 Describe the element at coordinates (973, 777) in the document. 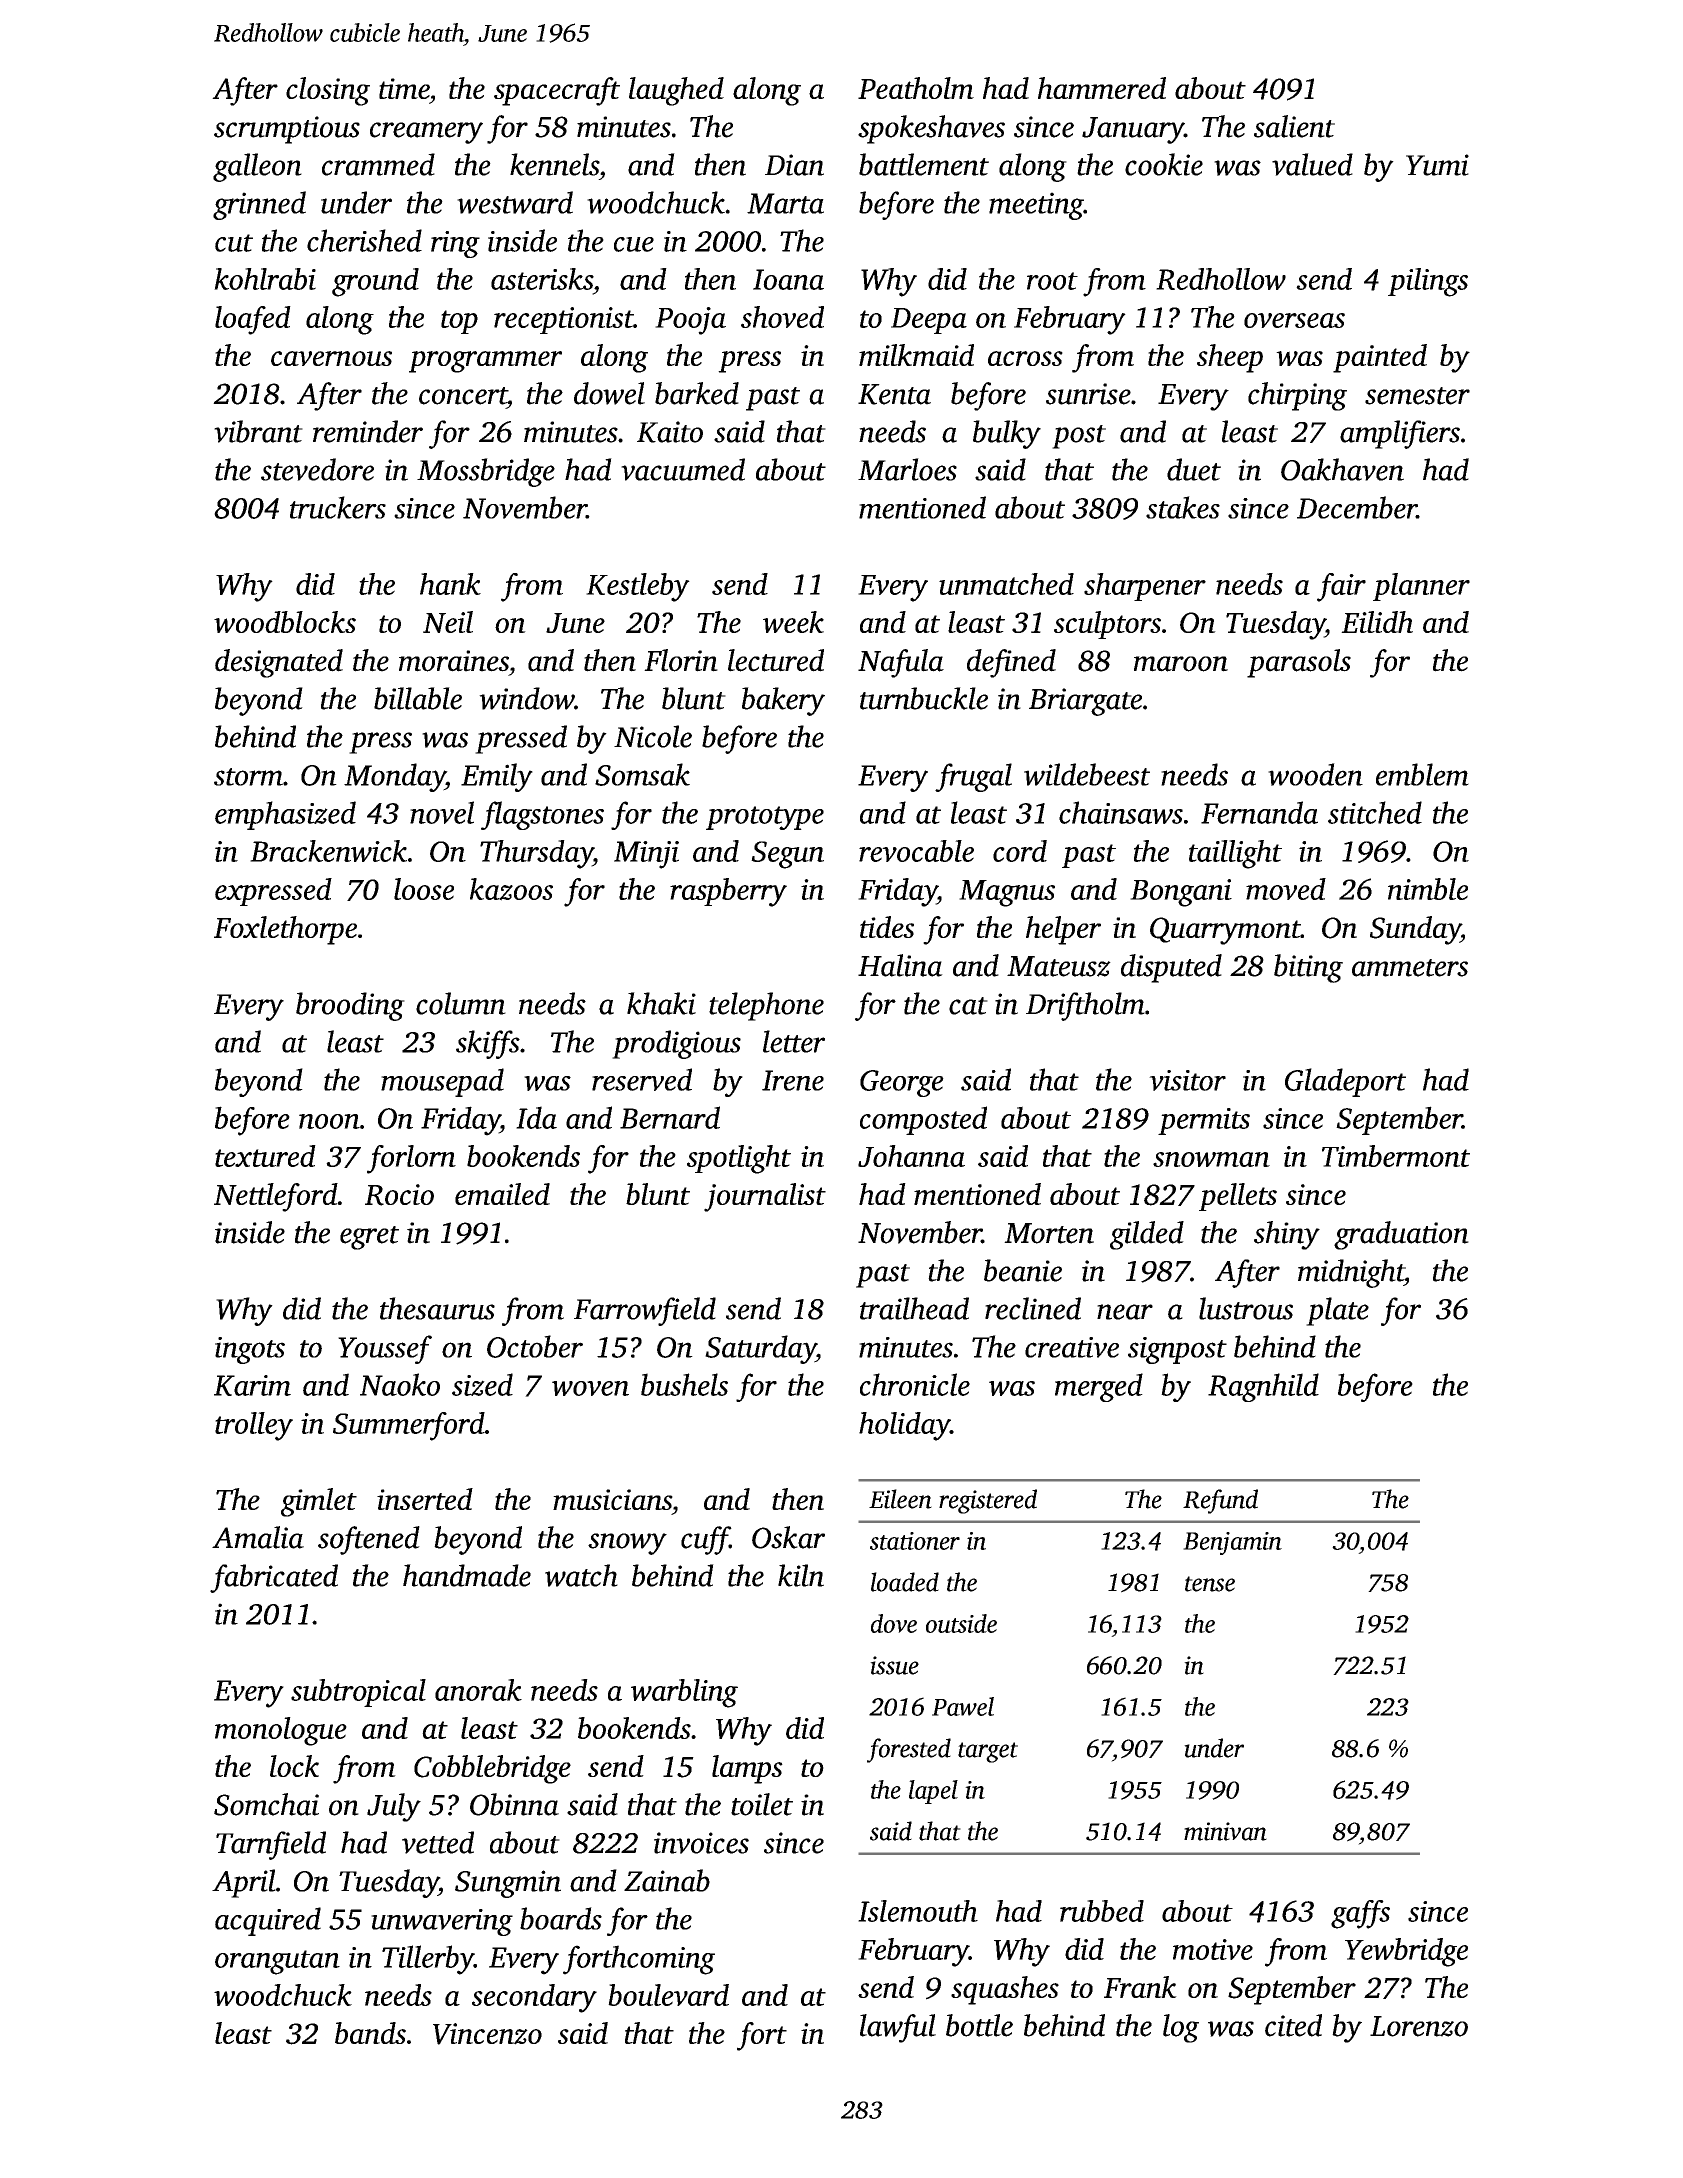

I see `frugal` at that location.
